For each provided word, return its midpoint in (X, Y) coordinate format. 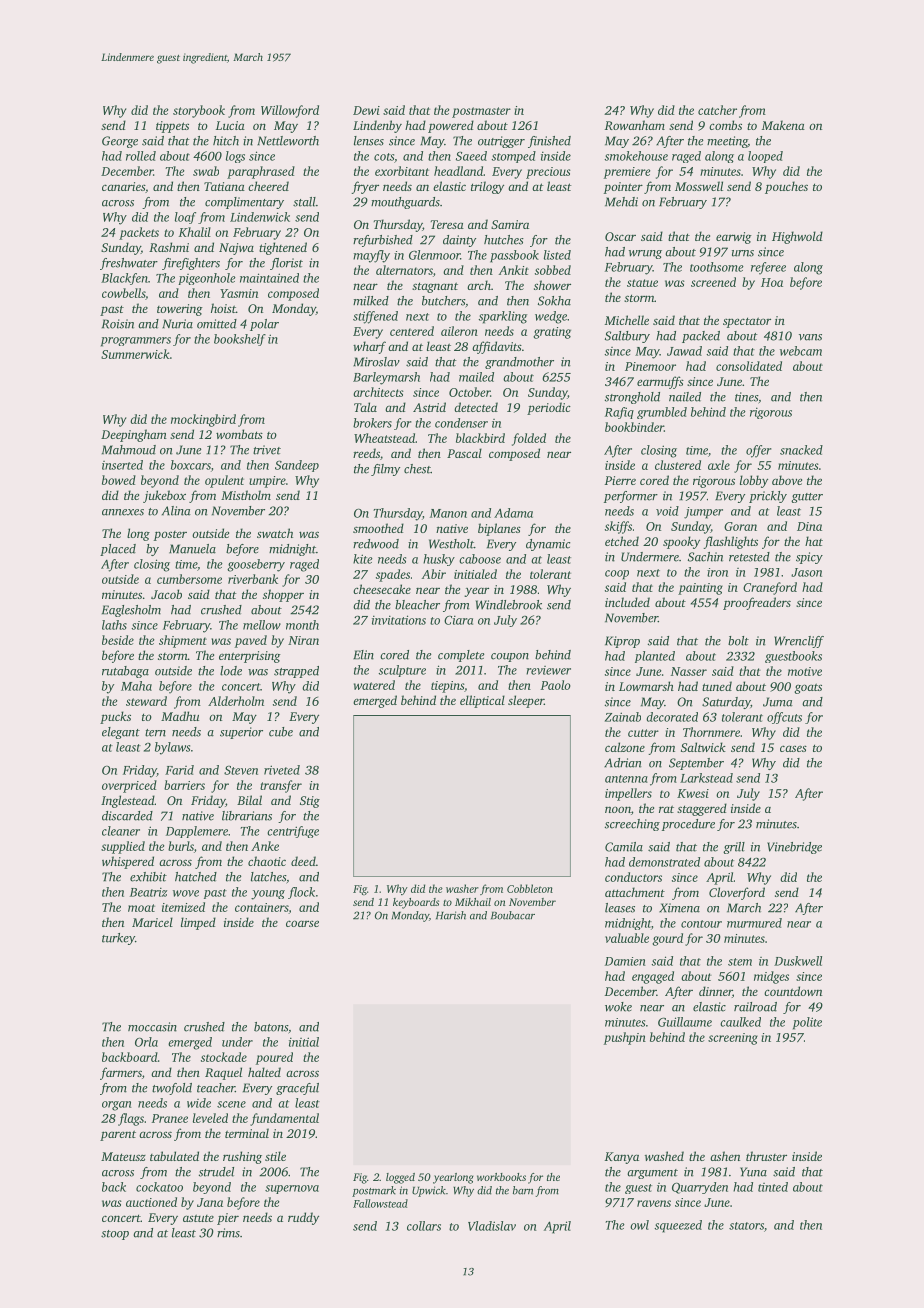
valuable (627, 938)
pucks (115, 717)
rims (228, 1233)
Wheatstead (384, 438)
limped (198, 923)
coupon (510, 657)
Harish (451, 915)
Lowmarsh (646, 686)
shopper (283, 595)
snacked (801, 450)
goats (808, 688)
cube (281, 732)
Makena (783, 125)
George (120, 142)
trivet (267, 450)
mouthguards (405, 203)
